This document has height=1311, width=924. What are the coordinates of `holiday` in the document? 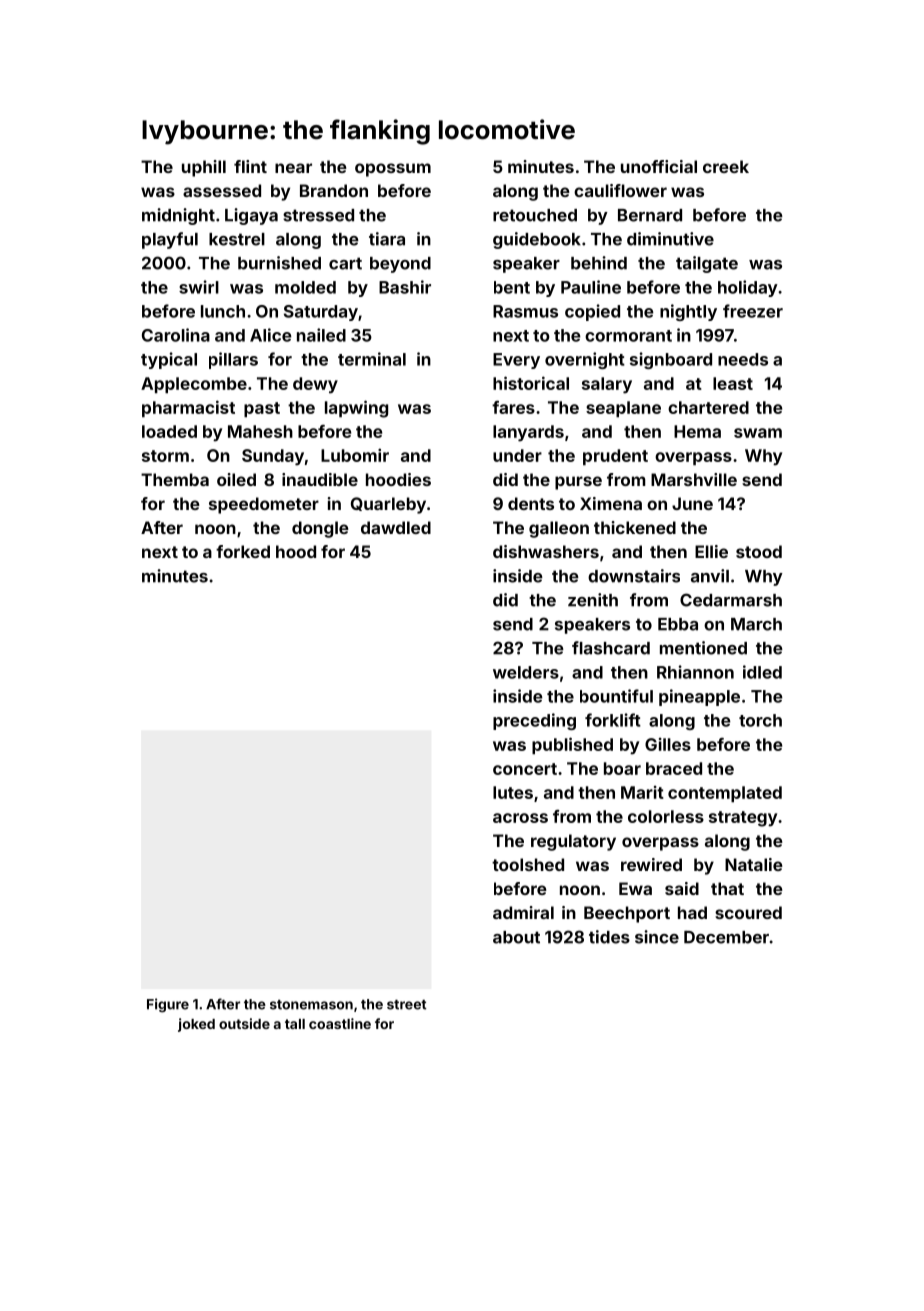 It's located at (748, 288).
